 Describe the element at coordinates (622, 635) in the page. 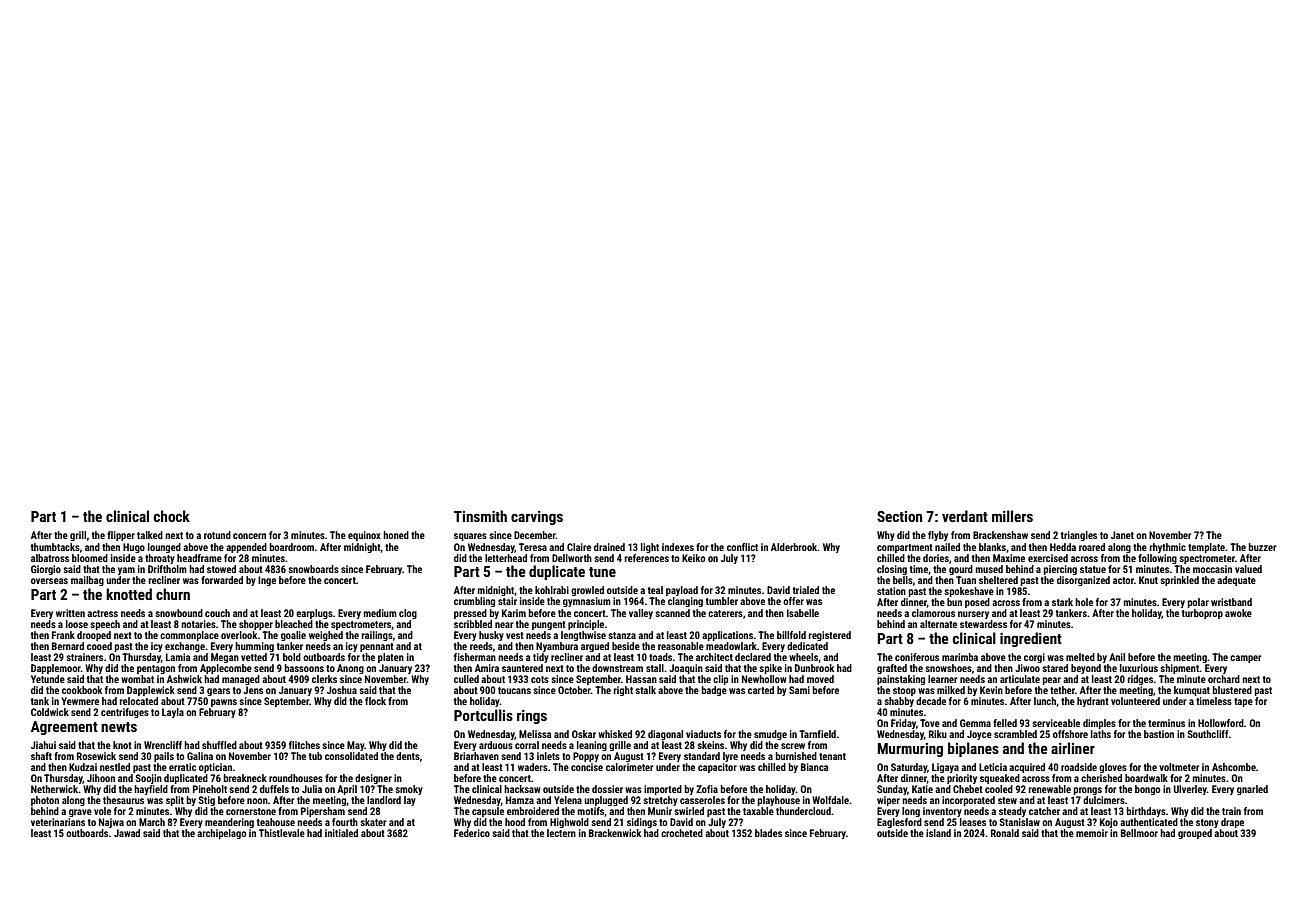

I see `stanza` at that location.
